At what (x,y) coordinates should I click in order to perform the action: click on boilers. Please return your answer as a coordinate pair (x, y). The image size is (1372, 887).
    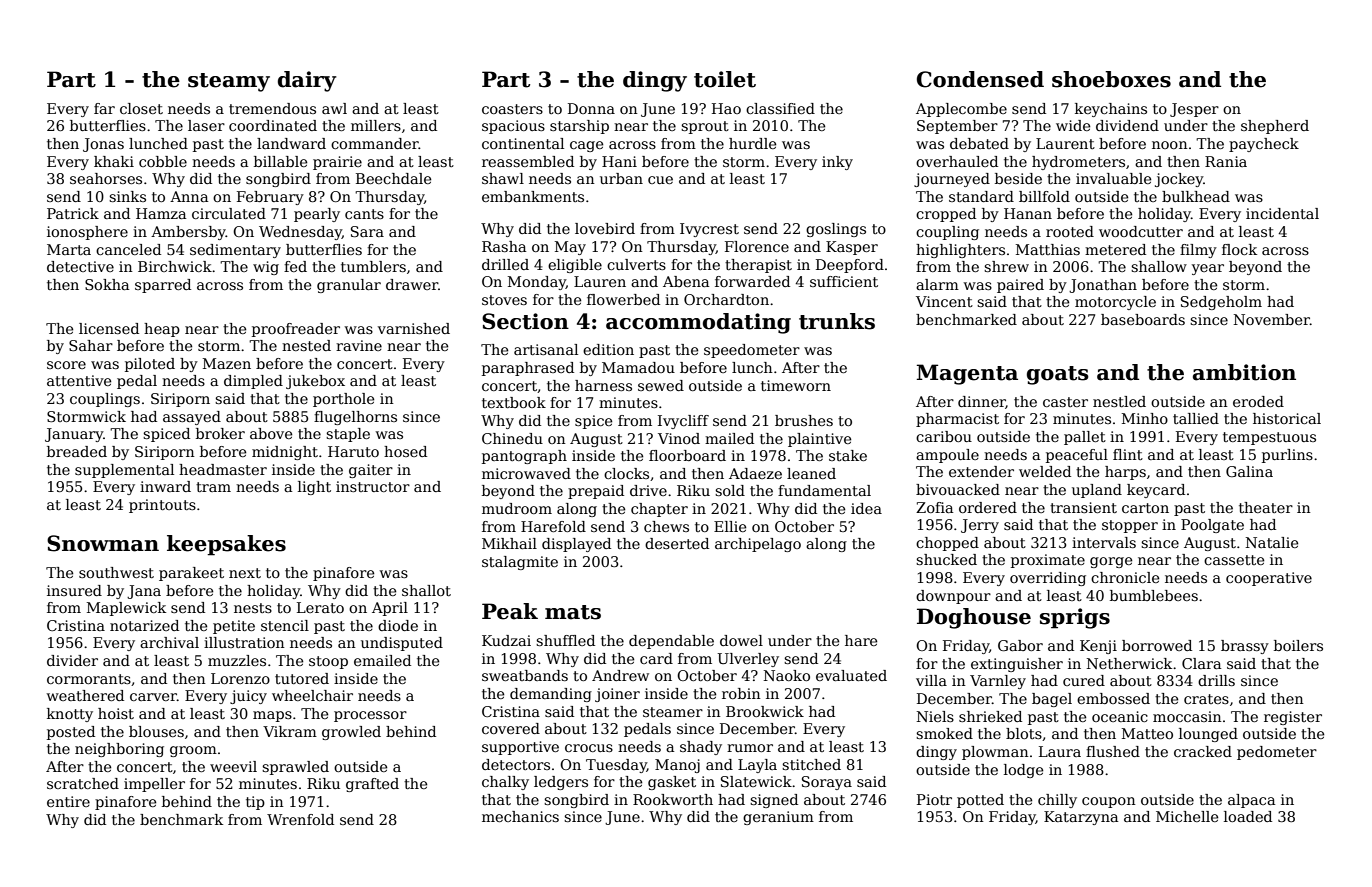
    Looking at the image, I should click on (1298, 645).
